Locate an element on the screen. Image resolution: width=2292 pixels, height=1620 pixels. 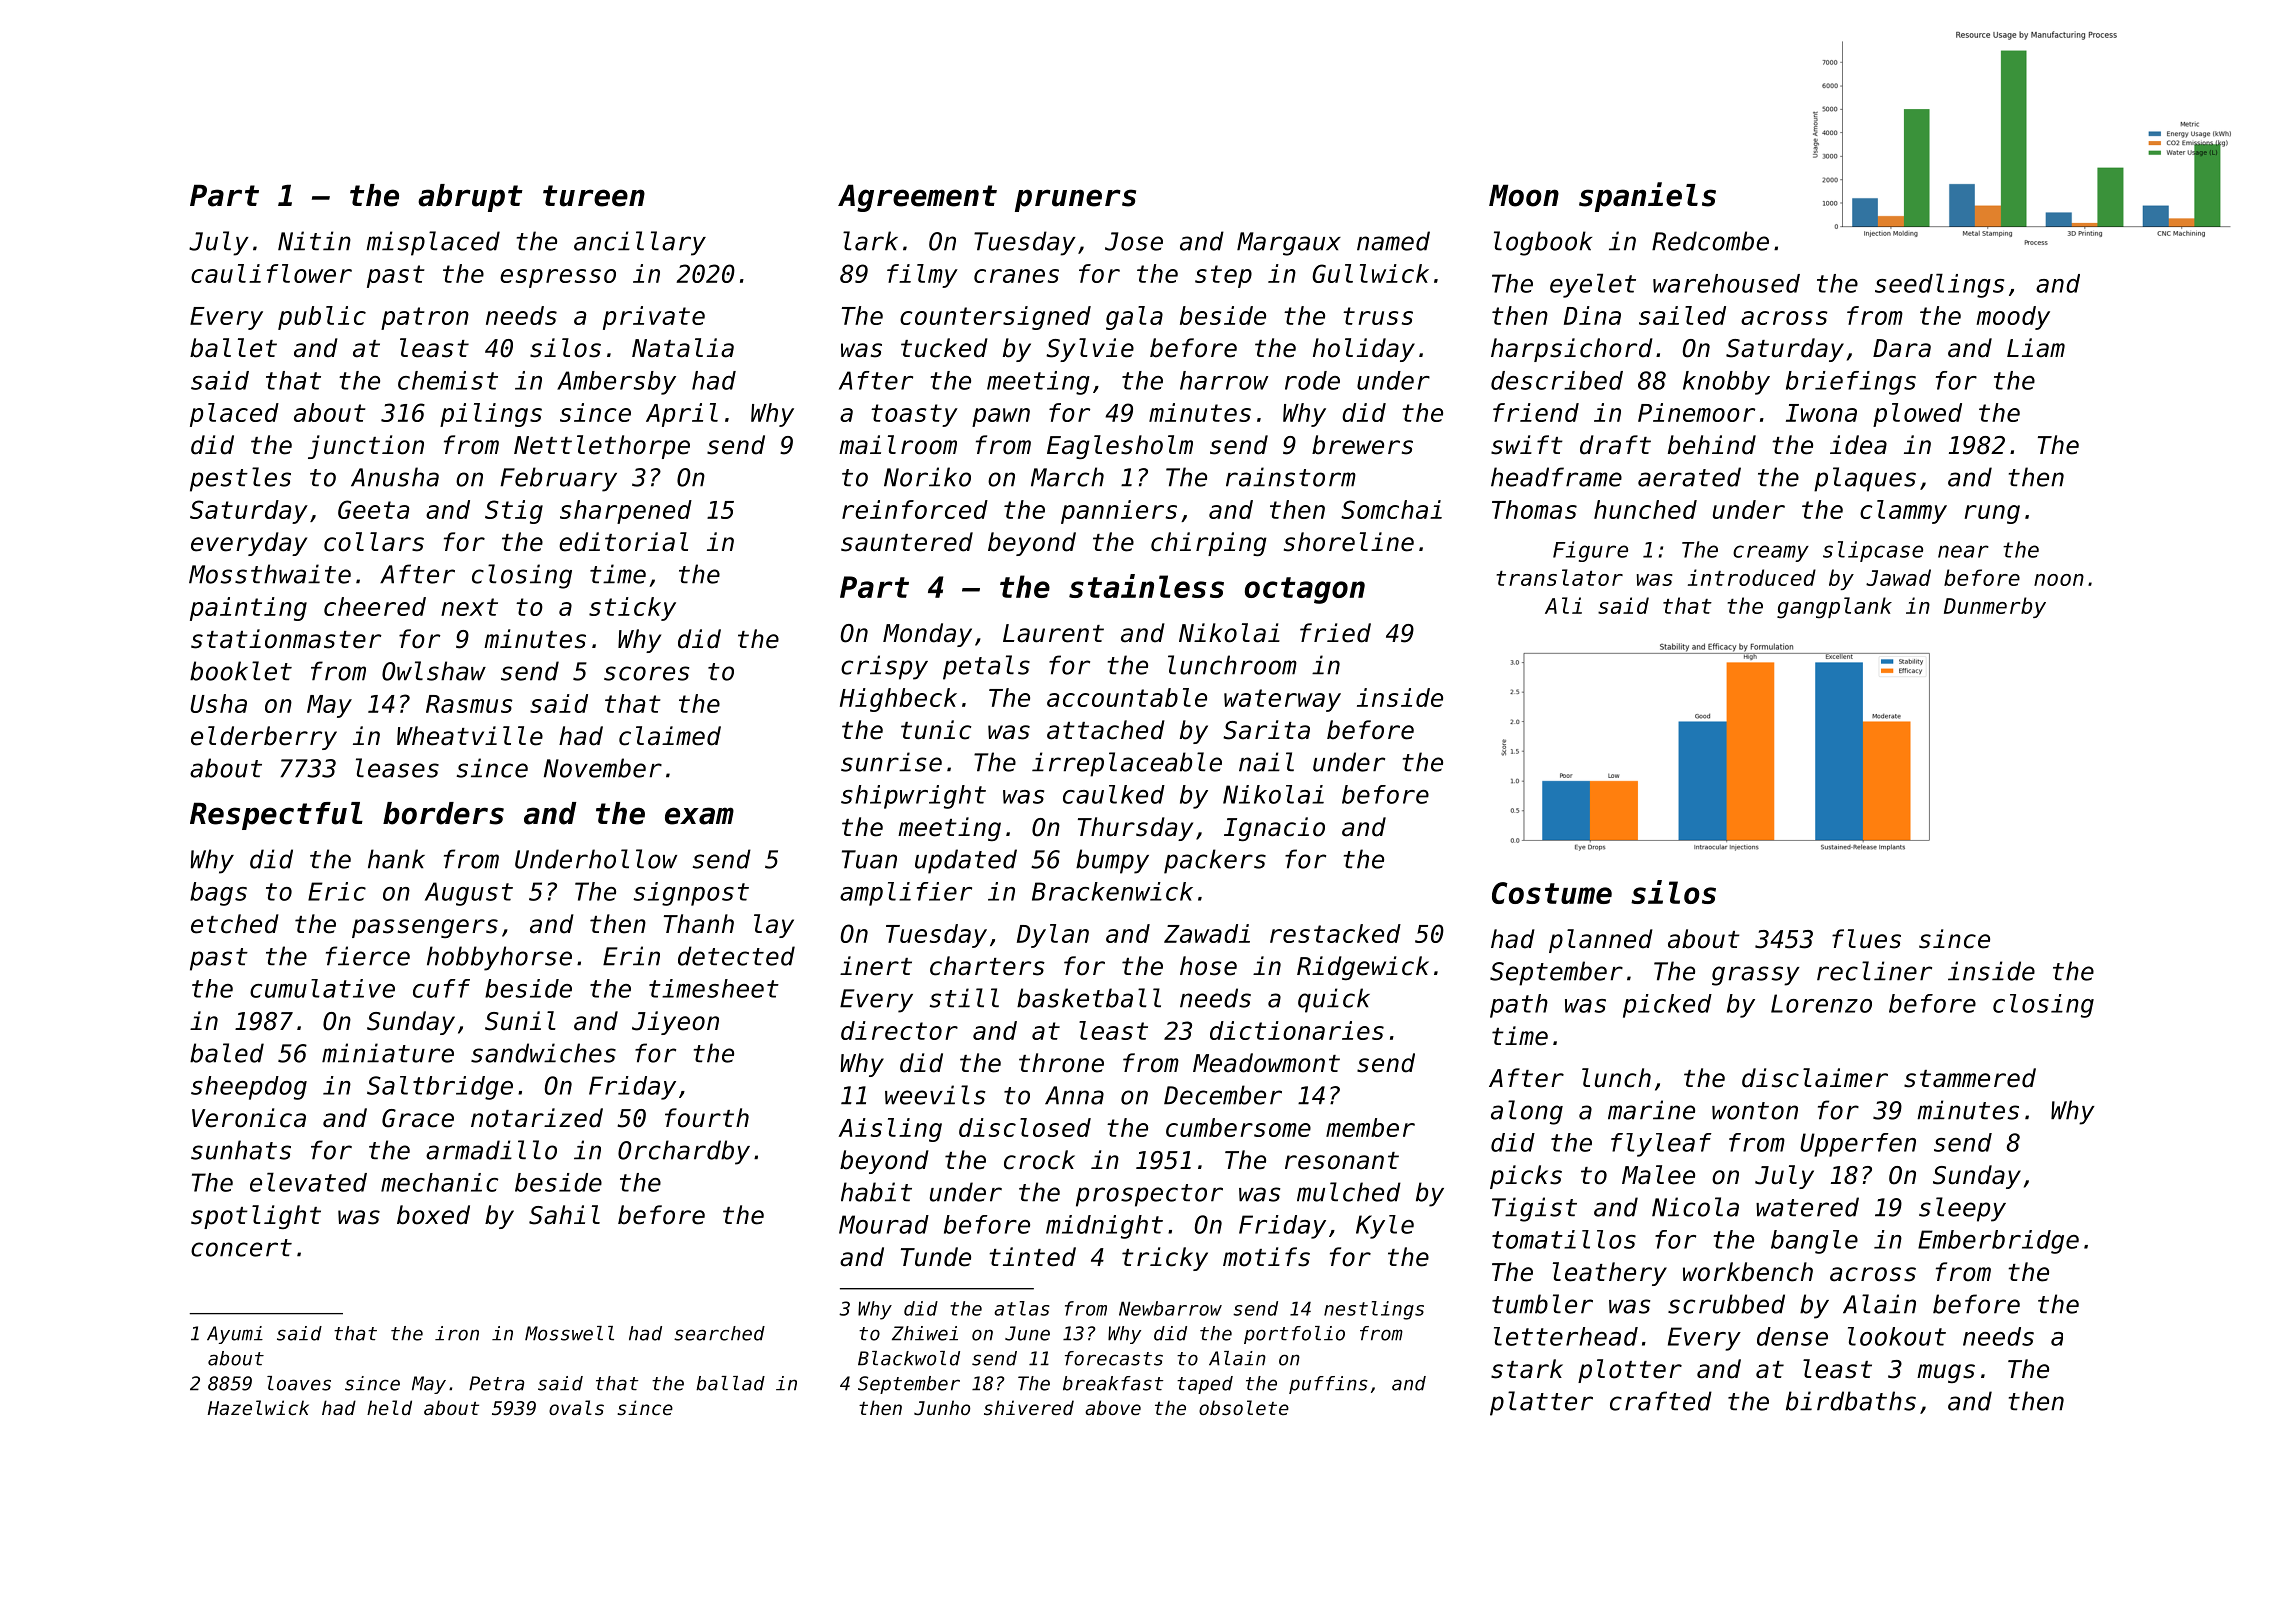
spaniels is located at coordinates (1647, 197).
